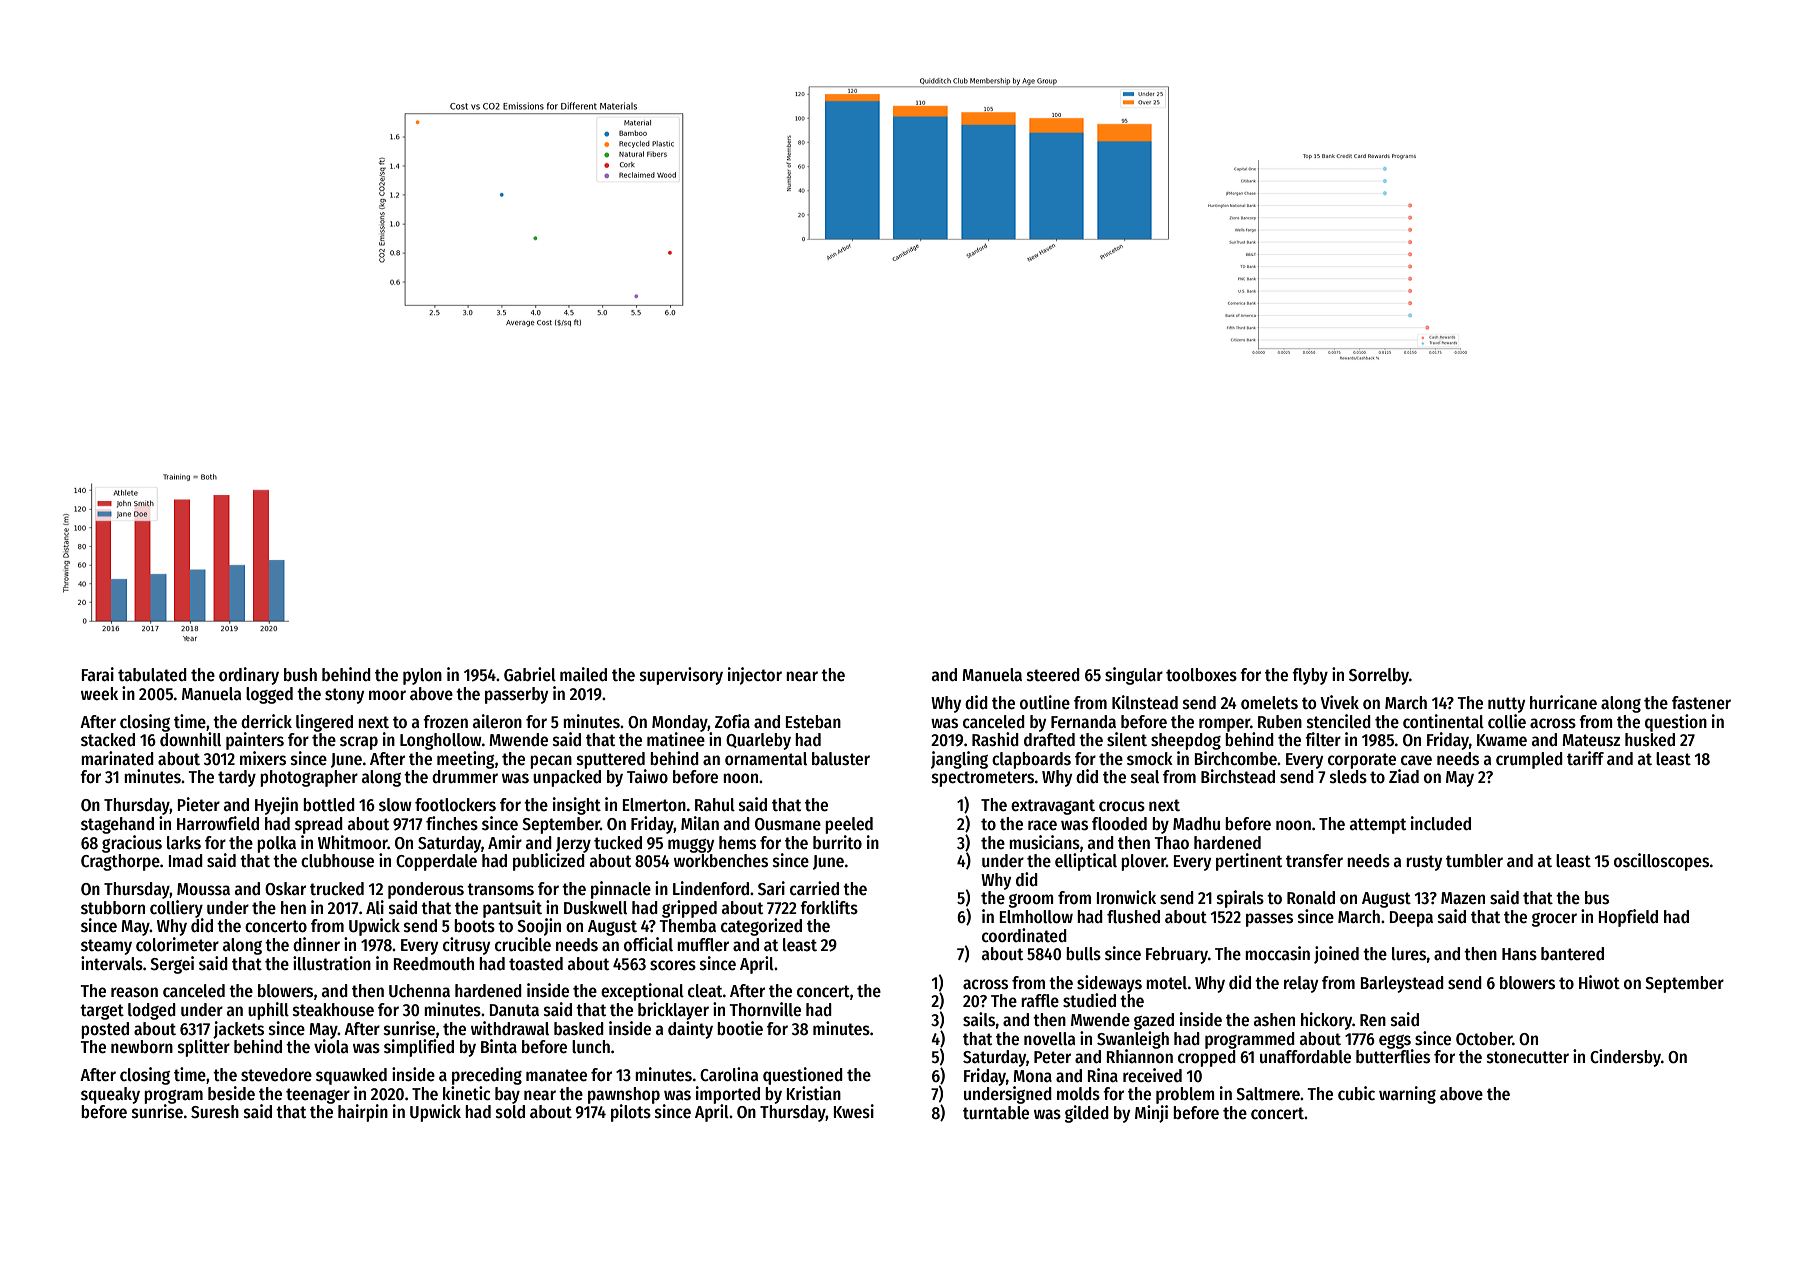  I want to click on squeaky, so click(110, 1095).
